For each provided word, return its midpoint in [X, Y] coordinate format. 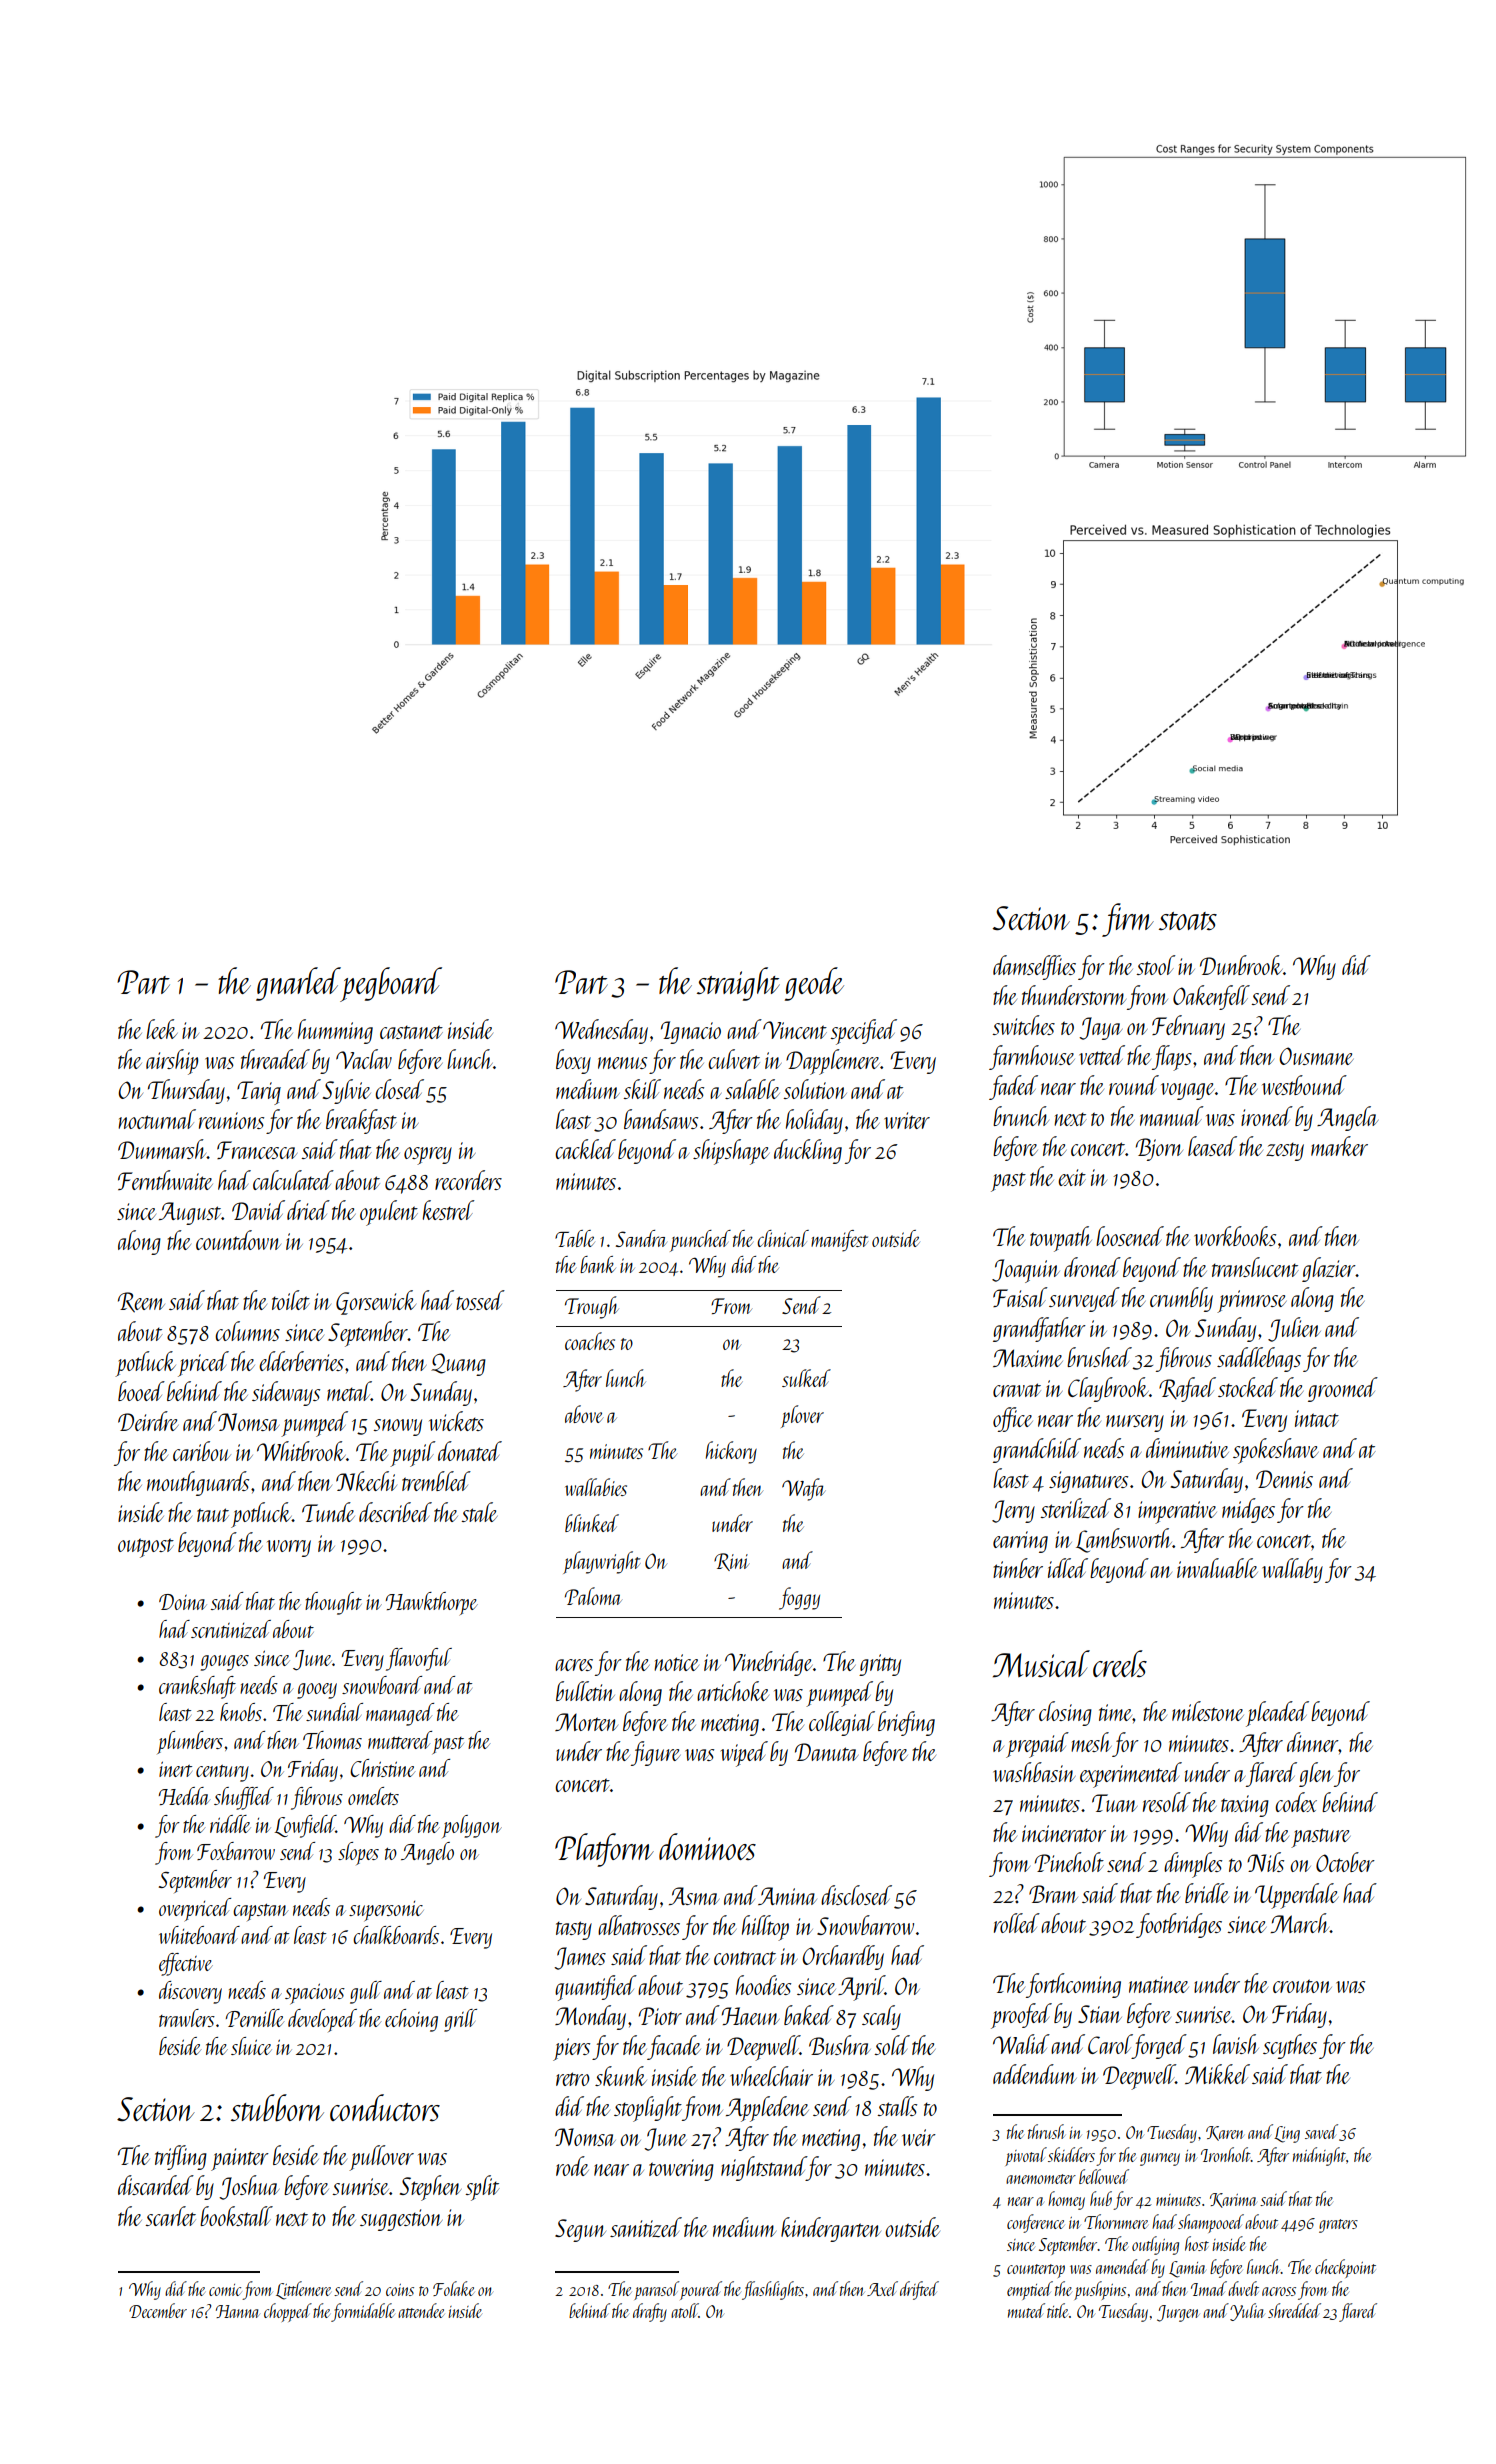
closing [1065, 1713]
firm [1128, 920]
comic [225, 2290]
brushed [1099, 1357]
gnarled [298, 984]
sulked [806, 1378]
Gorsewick [376, 1302]
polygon [472, 1826]
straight [738, 984]
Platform [604, 1850]
